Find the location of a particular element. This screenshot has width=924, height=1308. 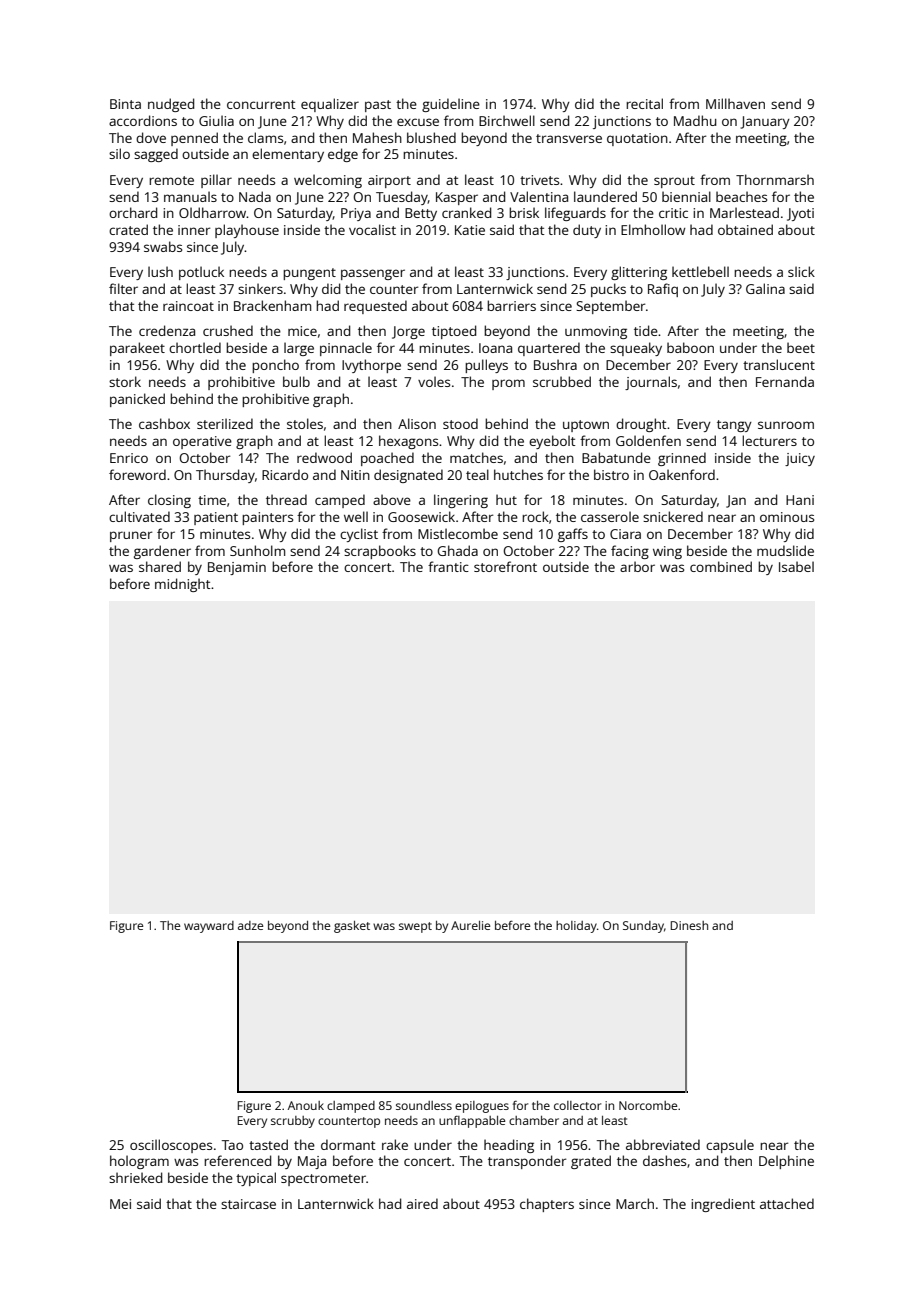

arbor is located at coordinates (637, 566).
